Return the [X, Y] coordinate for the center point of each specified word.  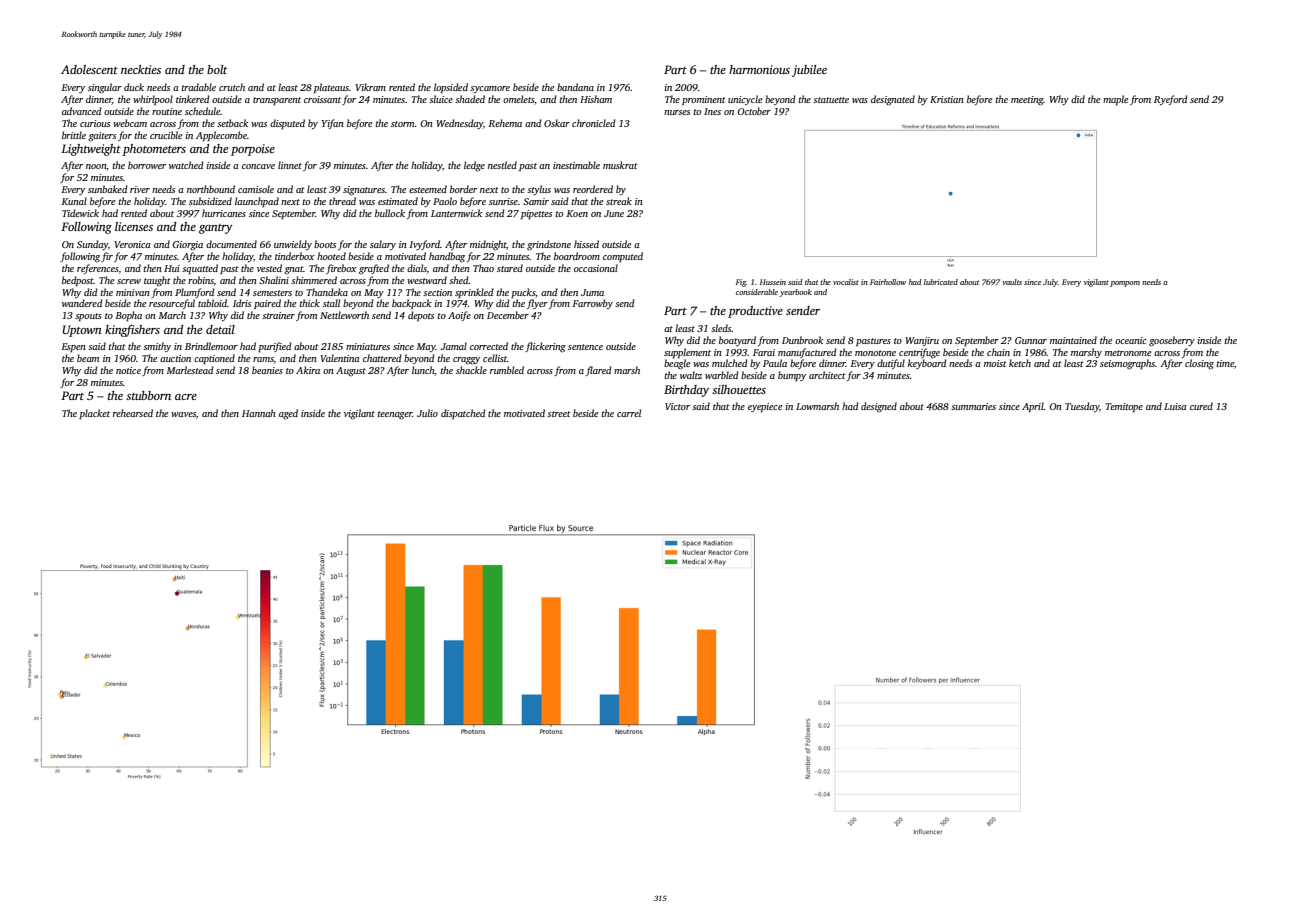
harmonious [759, 69]
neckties [141, 69]
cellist [495, 358]
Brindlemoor [211, 346]
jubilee [809, 71]
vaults [1012, 282]
